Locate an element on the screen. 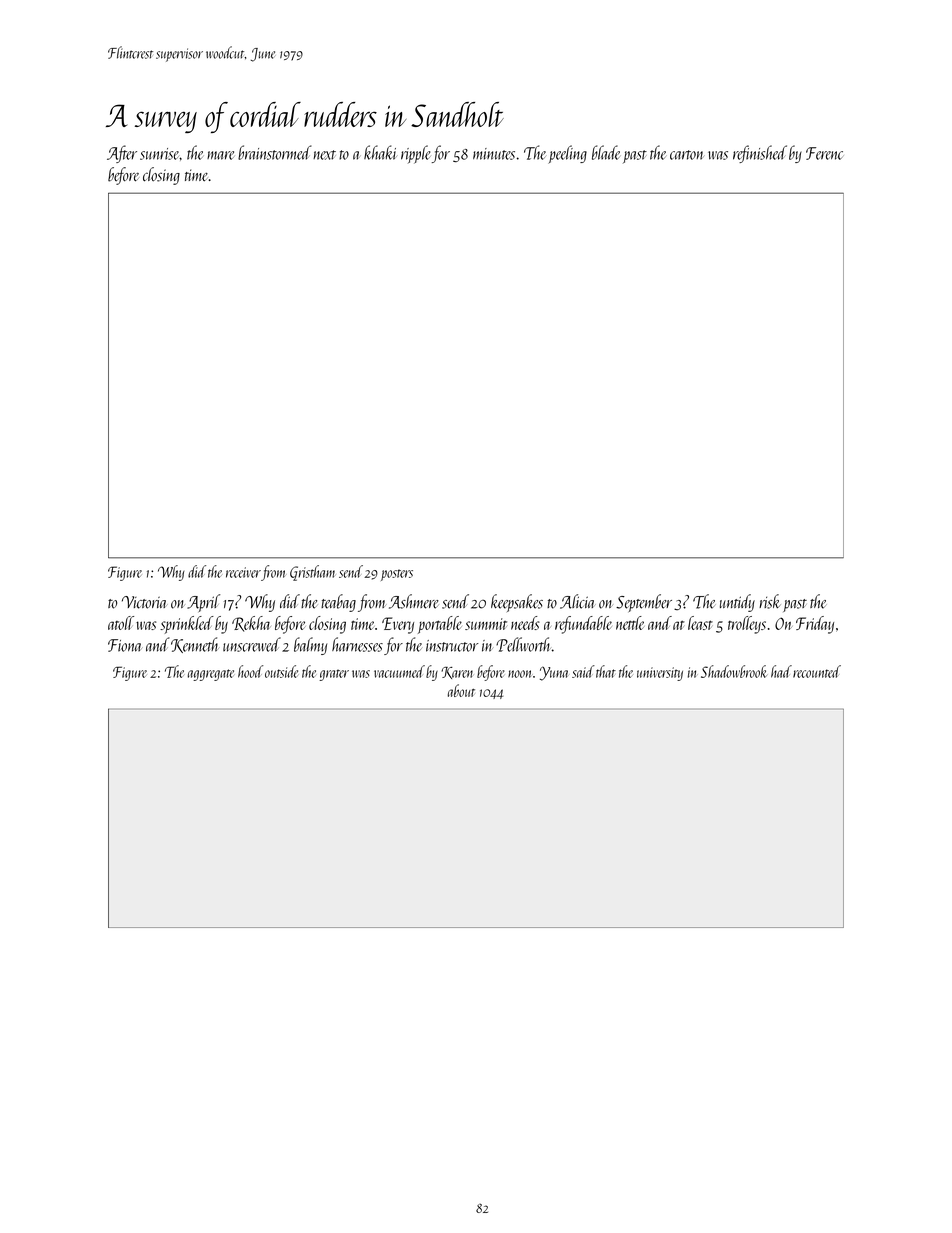  Ferenc is located at coordinates (824, 153).
